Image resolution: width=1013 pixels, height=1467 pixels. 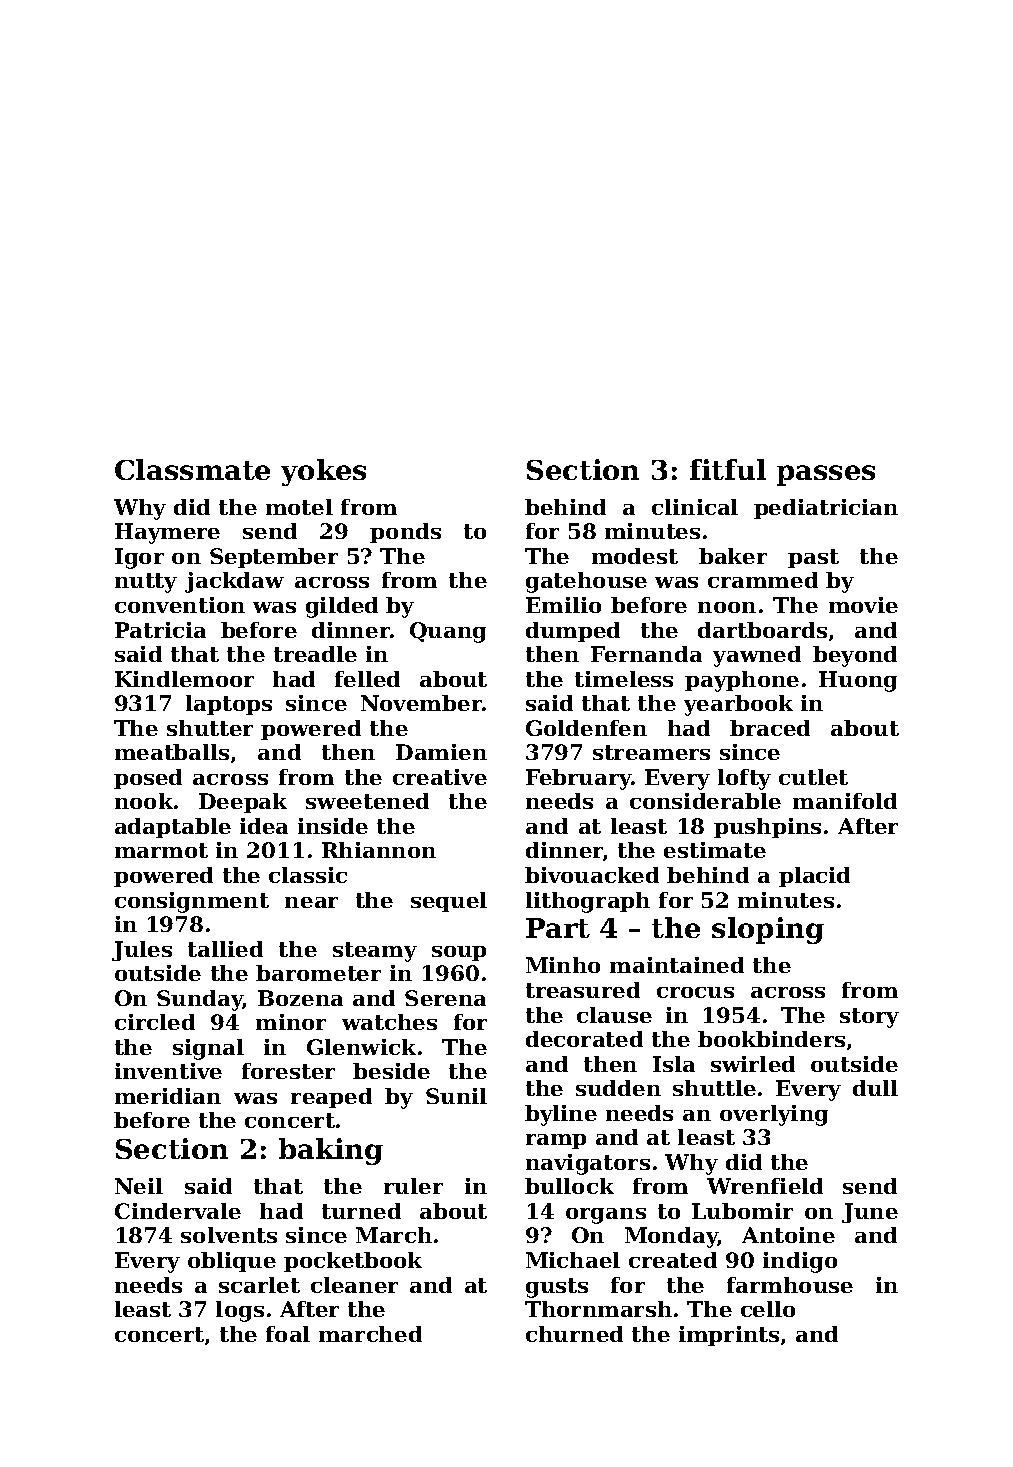 I want to click on convention, so click(x=180, y=605).
